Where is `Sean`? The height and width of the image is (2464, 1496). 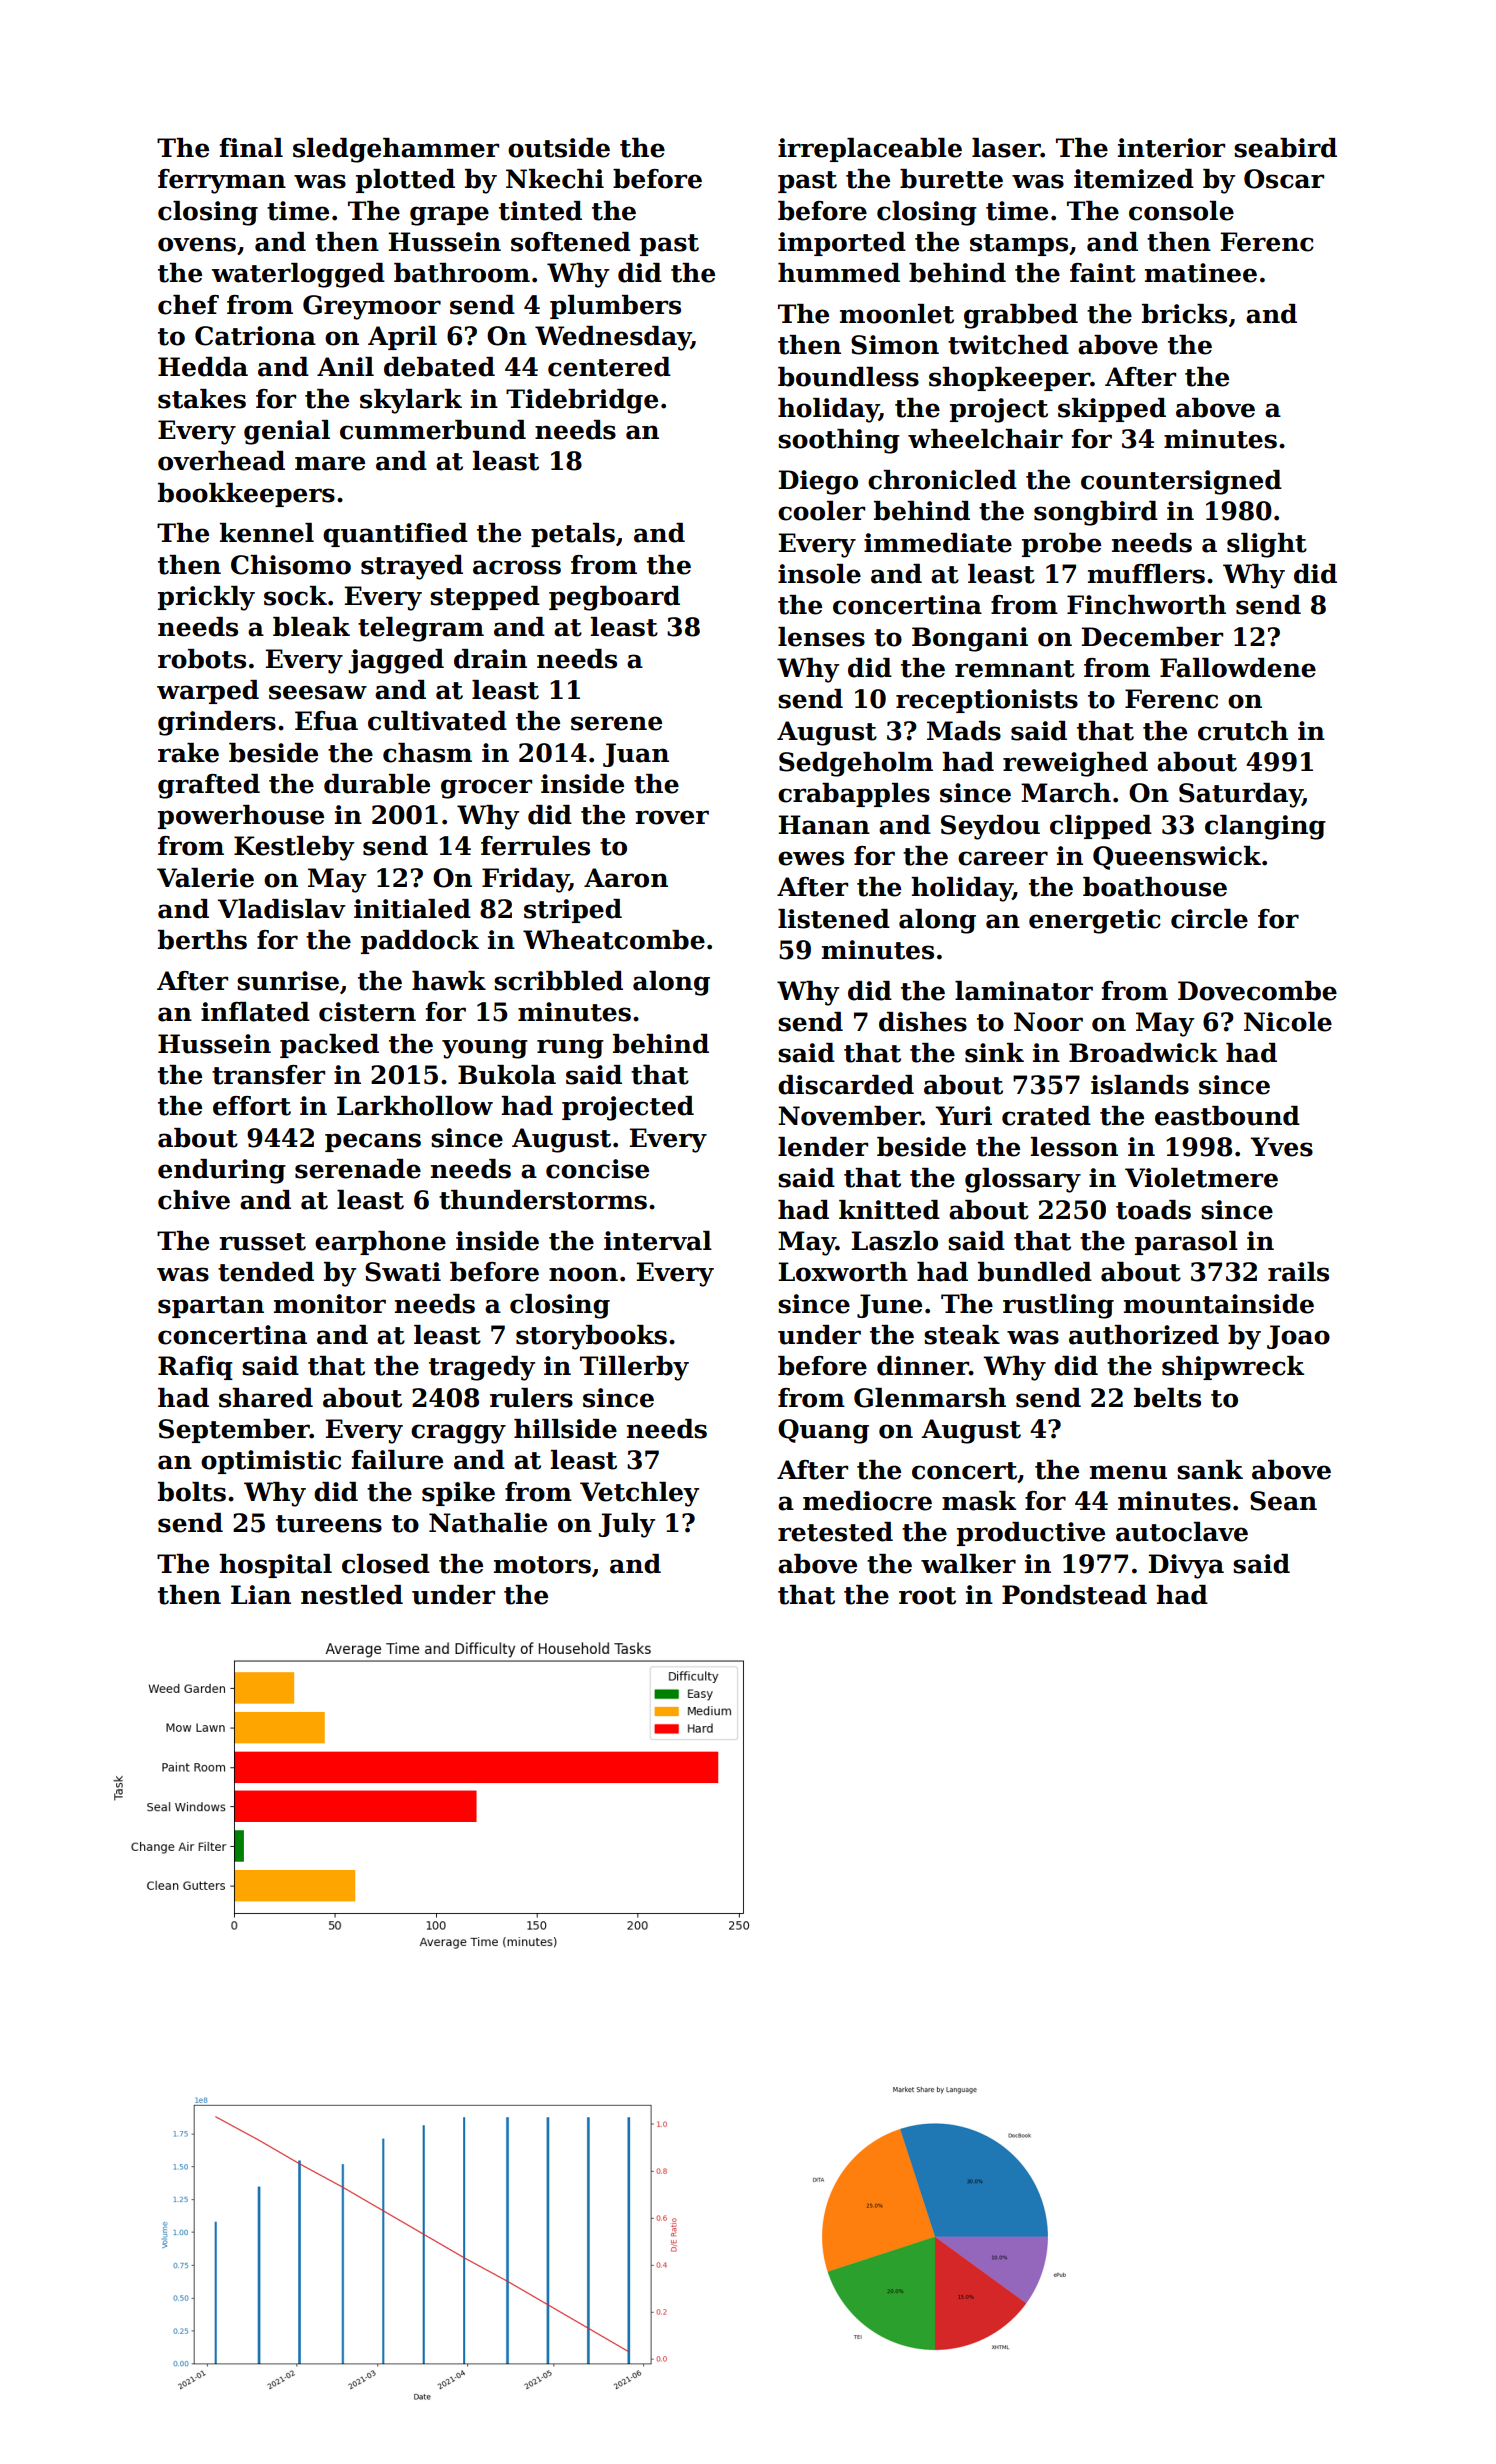
Sean is located at coordinates (1283, 1501).
